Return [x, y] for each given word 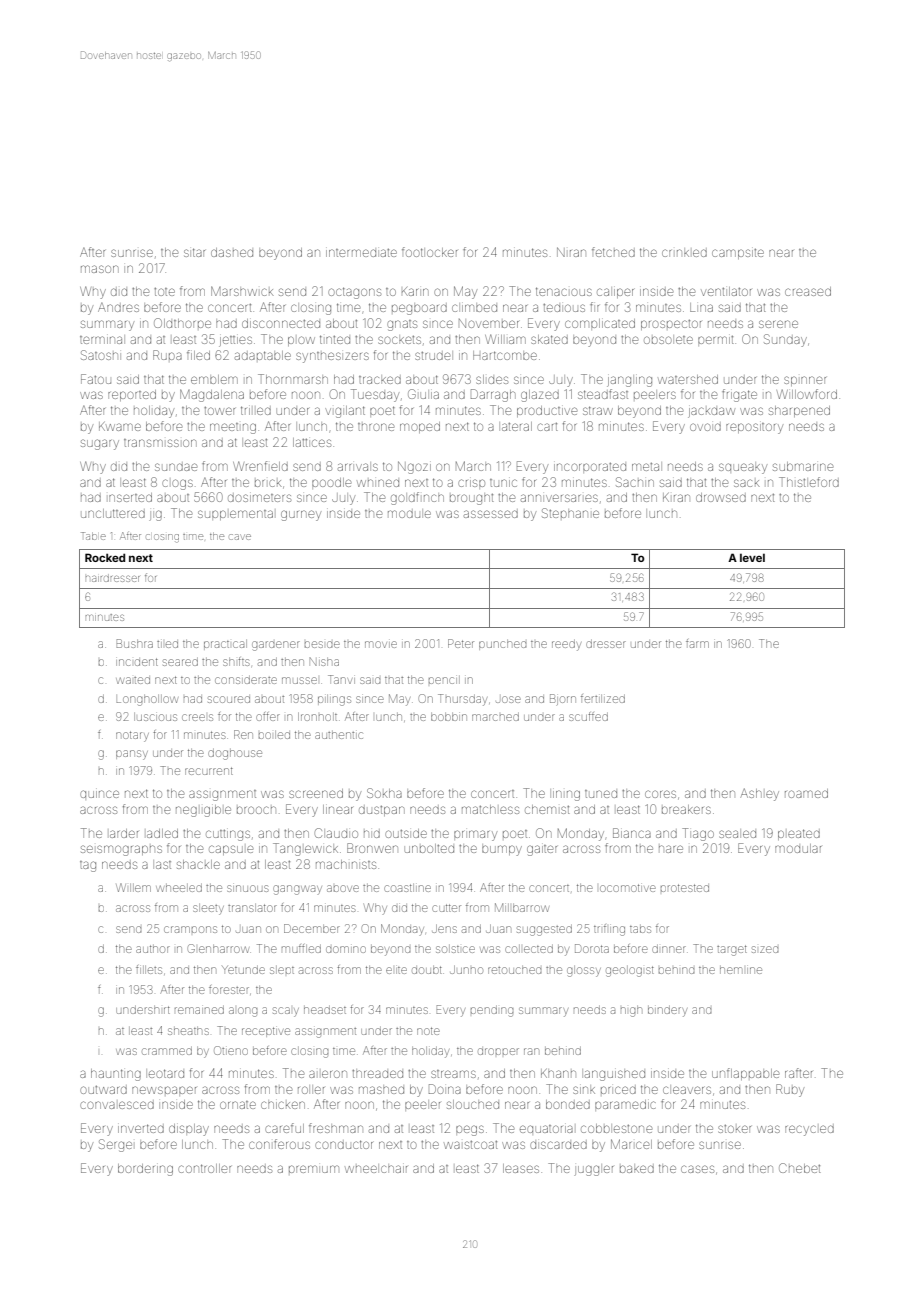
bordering [145, 1170]
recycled [809, 1130]
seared [180, 662]
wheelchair [376, 1169]
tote [164, 292]
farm [697, 643]
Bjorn [563, 699]
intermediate [361, 253]
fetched [613, 252]
